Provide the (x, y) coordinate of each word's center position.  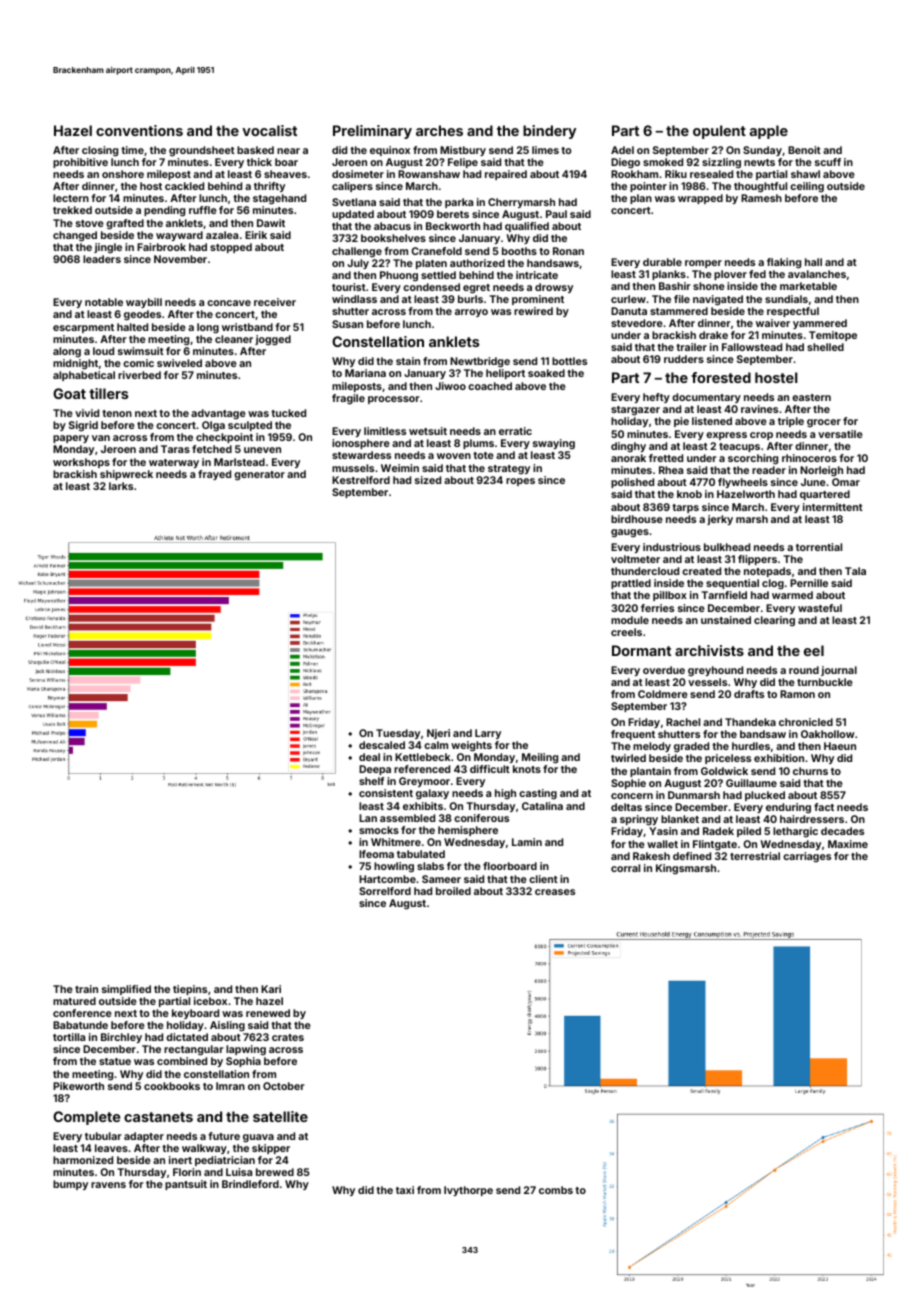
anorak (628, 458)
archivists (709, 650)
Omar (846, 482)
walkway (204, 1149)
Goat (69, 393)
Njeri (438, 734)
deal (369, 757)
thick (259, 162)
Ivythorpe (468, 1191)
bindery (549, 132)
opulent (719, 132)
